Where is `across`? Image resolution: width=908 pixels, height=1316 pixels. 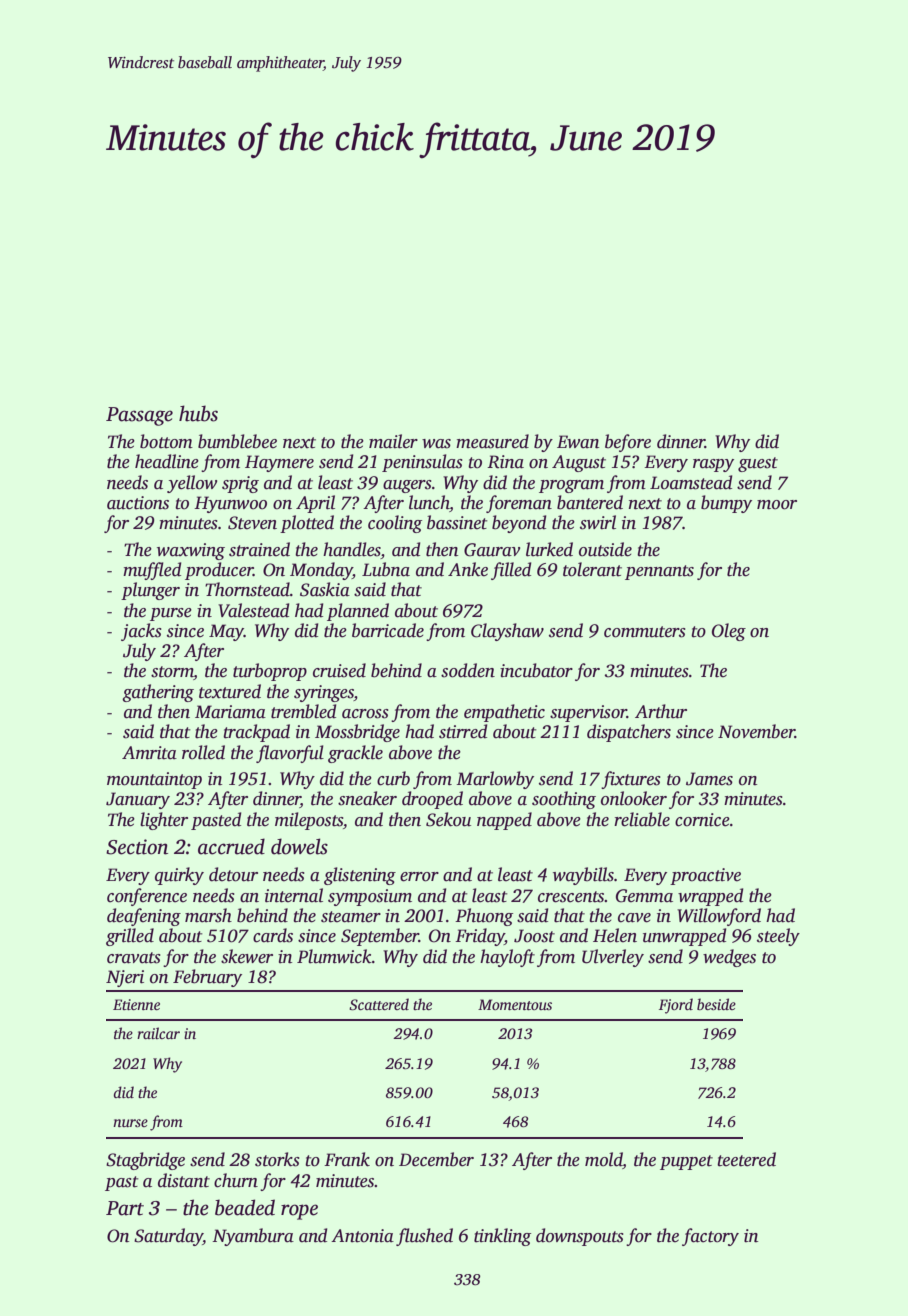 across is located at coordinates (365, 714).
